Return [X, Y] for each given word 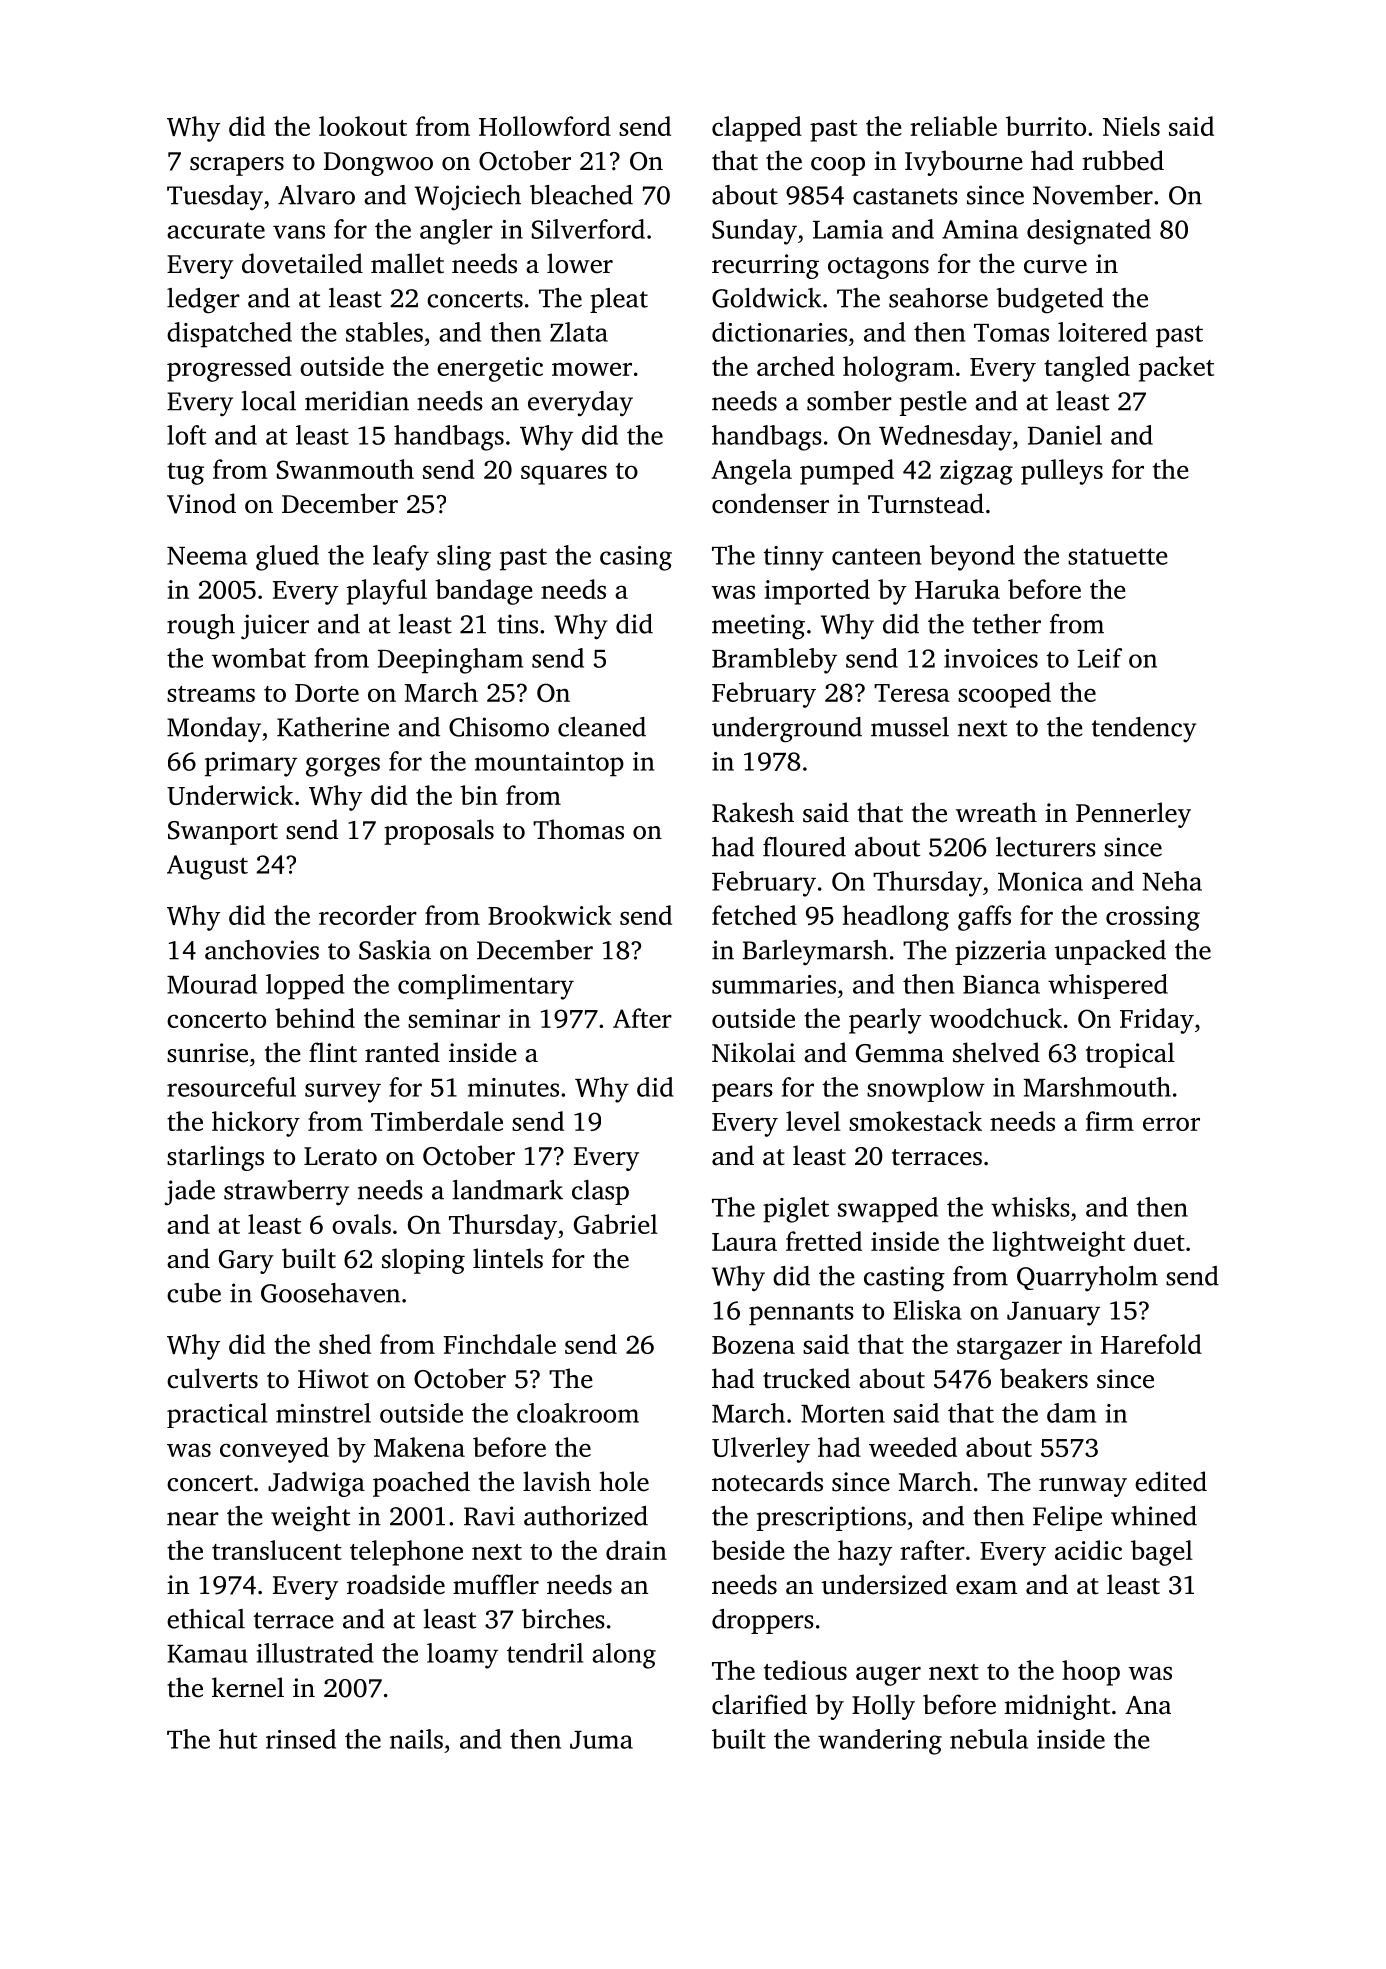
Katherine [333, 727]
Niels [1131, 126]
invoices [991, 658]
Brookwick [550, 915]
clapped [757, 129]
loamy [462, 1656]
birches [563, 1619]
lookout [363, 126]
